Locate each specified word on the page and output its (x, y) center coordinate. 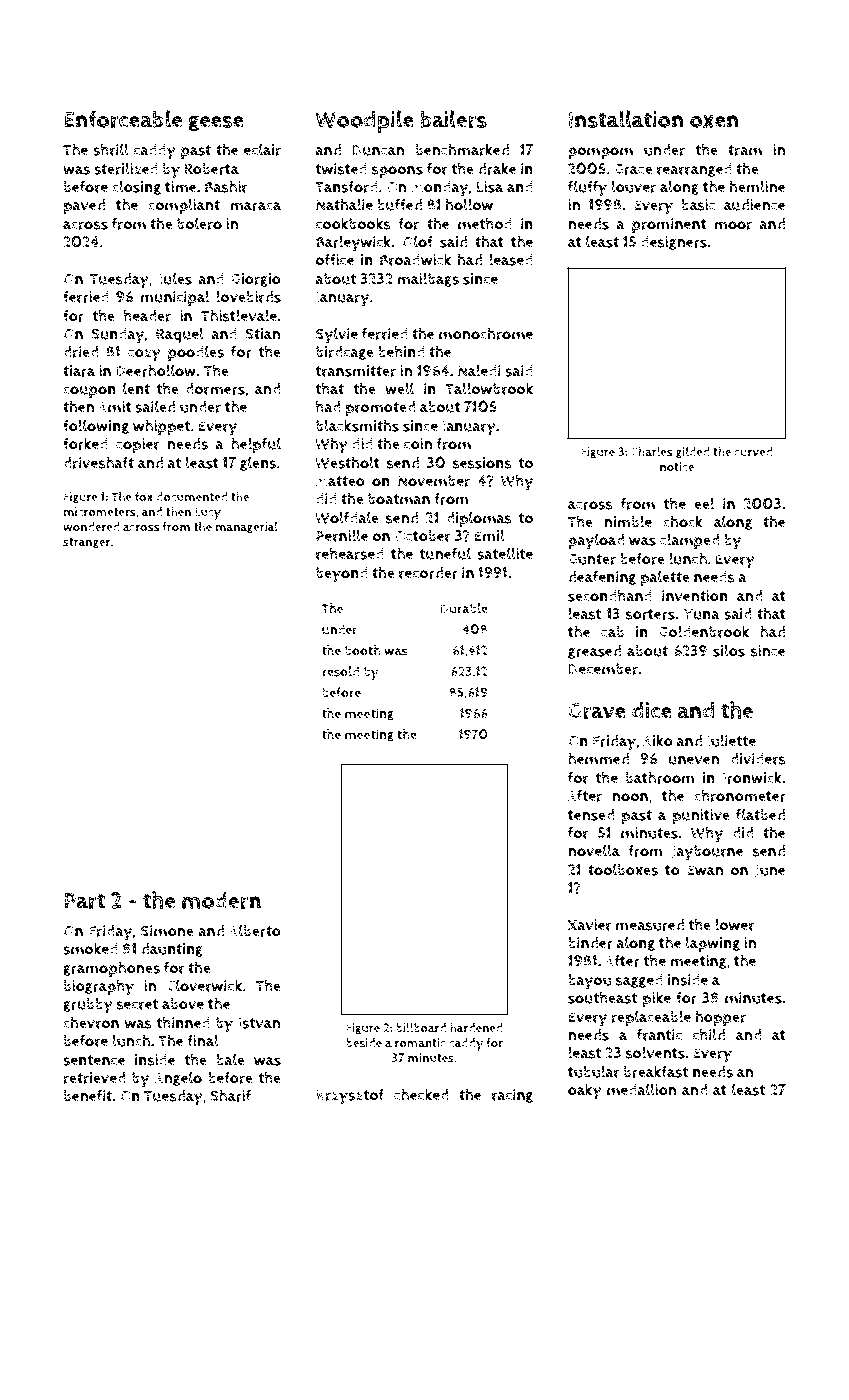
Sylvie (337, 335)
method (485, 223)
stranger (86, 543)
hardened (476, 1027)
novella (594, 850)
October (423, 536)
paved (84, 207)
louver (634, 186)
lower (735, 924)
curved (754, 452)
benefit (88, 1096)
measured (650, 925)
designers (674, 243)
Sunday (117, 336)
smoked (90, 948)
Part (84, 901)
